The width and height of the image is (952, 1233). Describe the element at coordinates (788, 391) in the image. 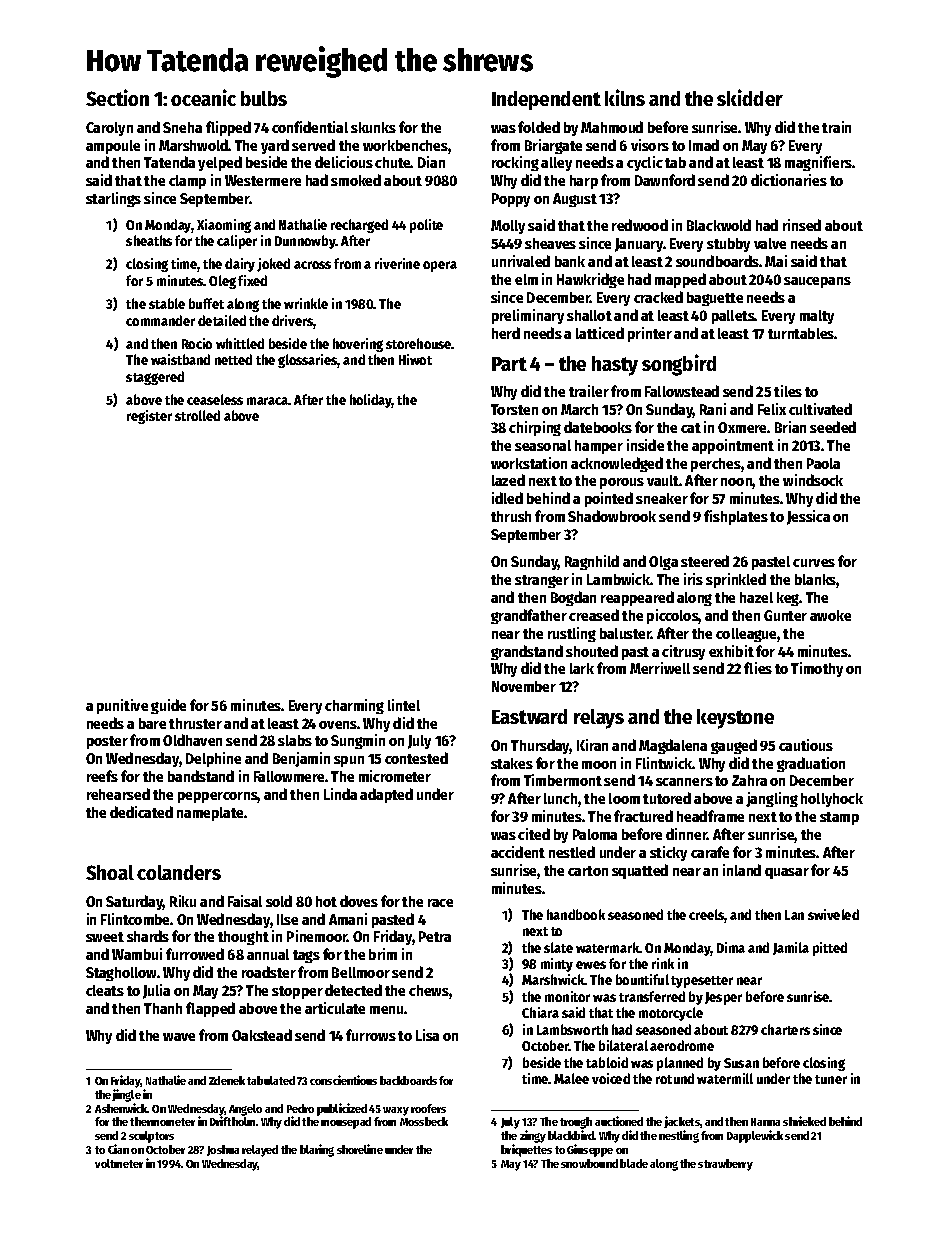

I see `tiles` at that location.
